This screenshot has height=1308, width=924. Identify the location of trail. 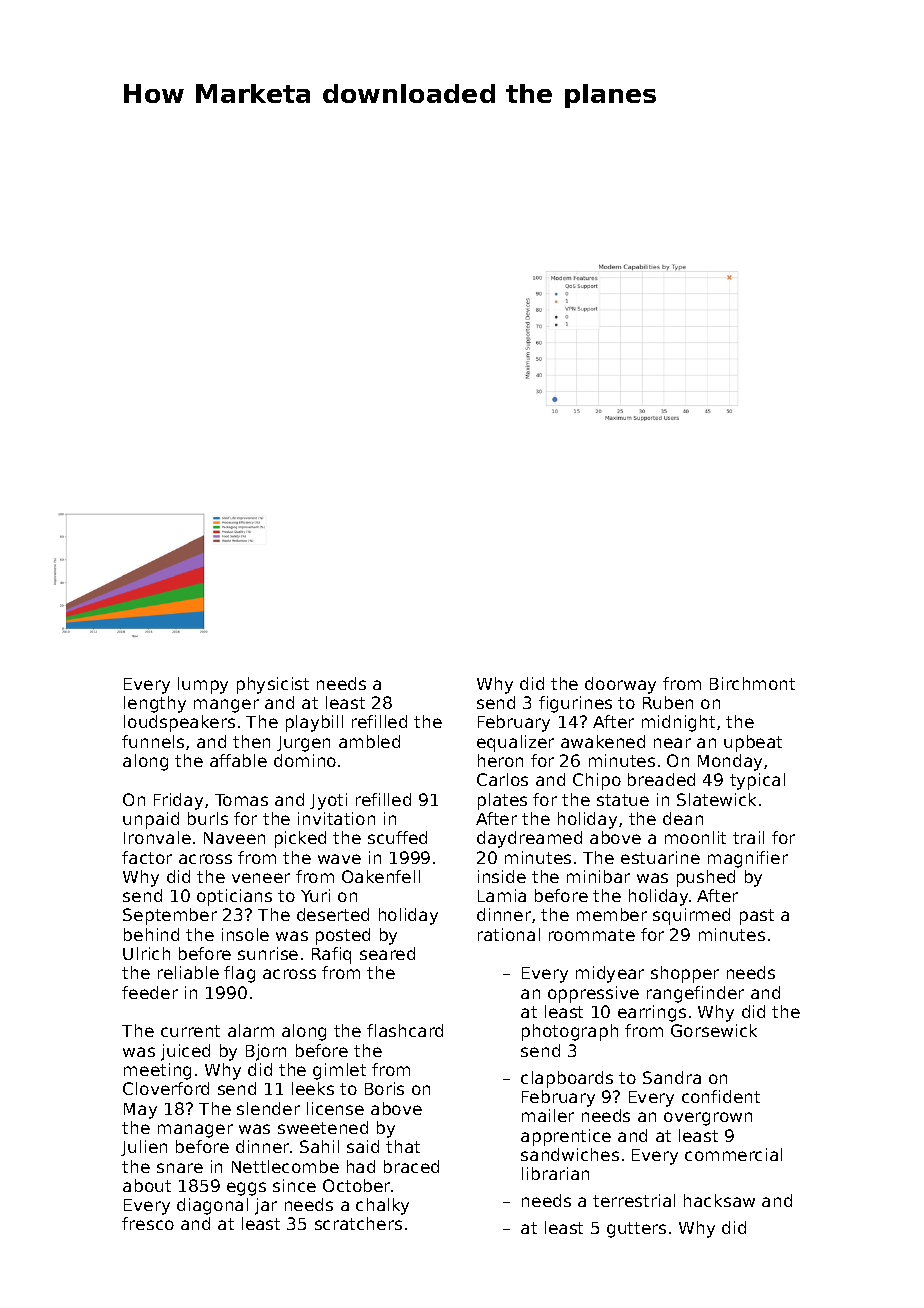
(748, 837).
